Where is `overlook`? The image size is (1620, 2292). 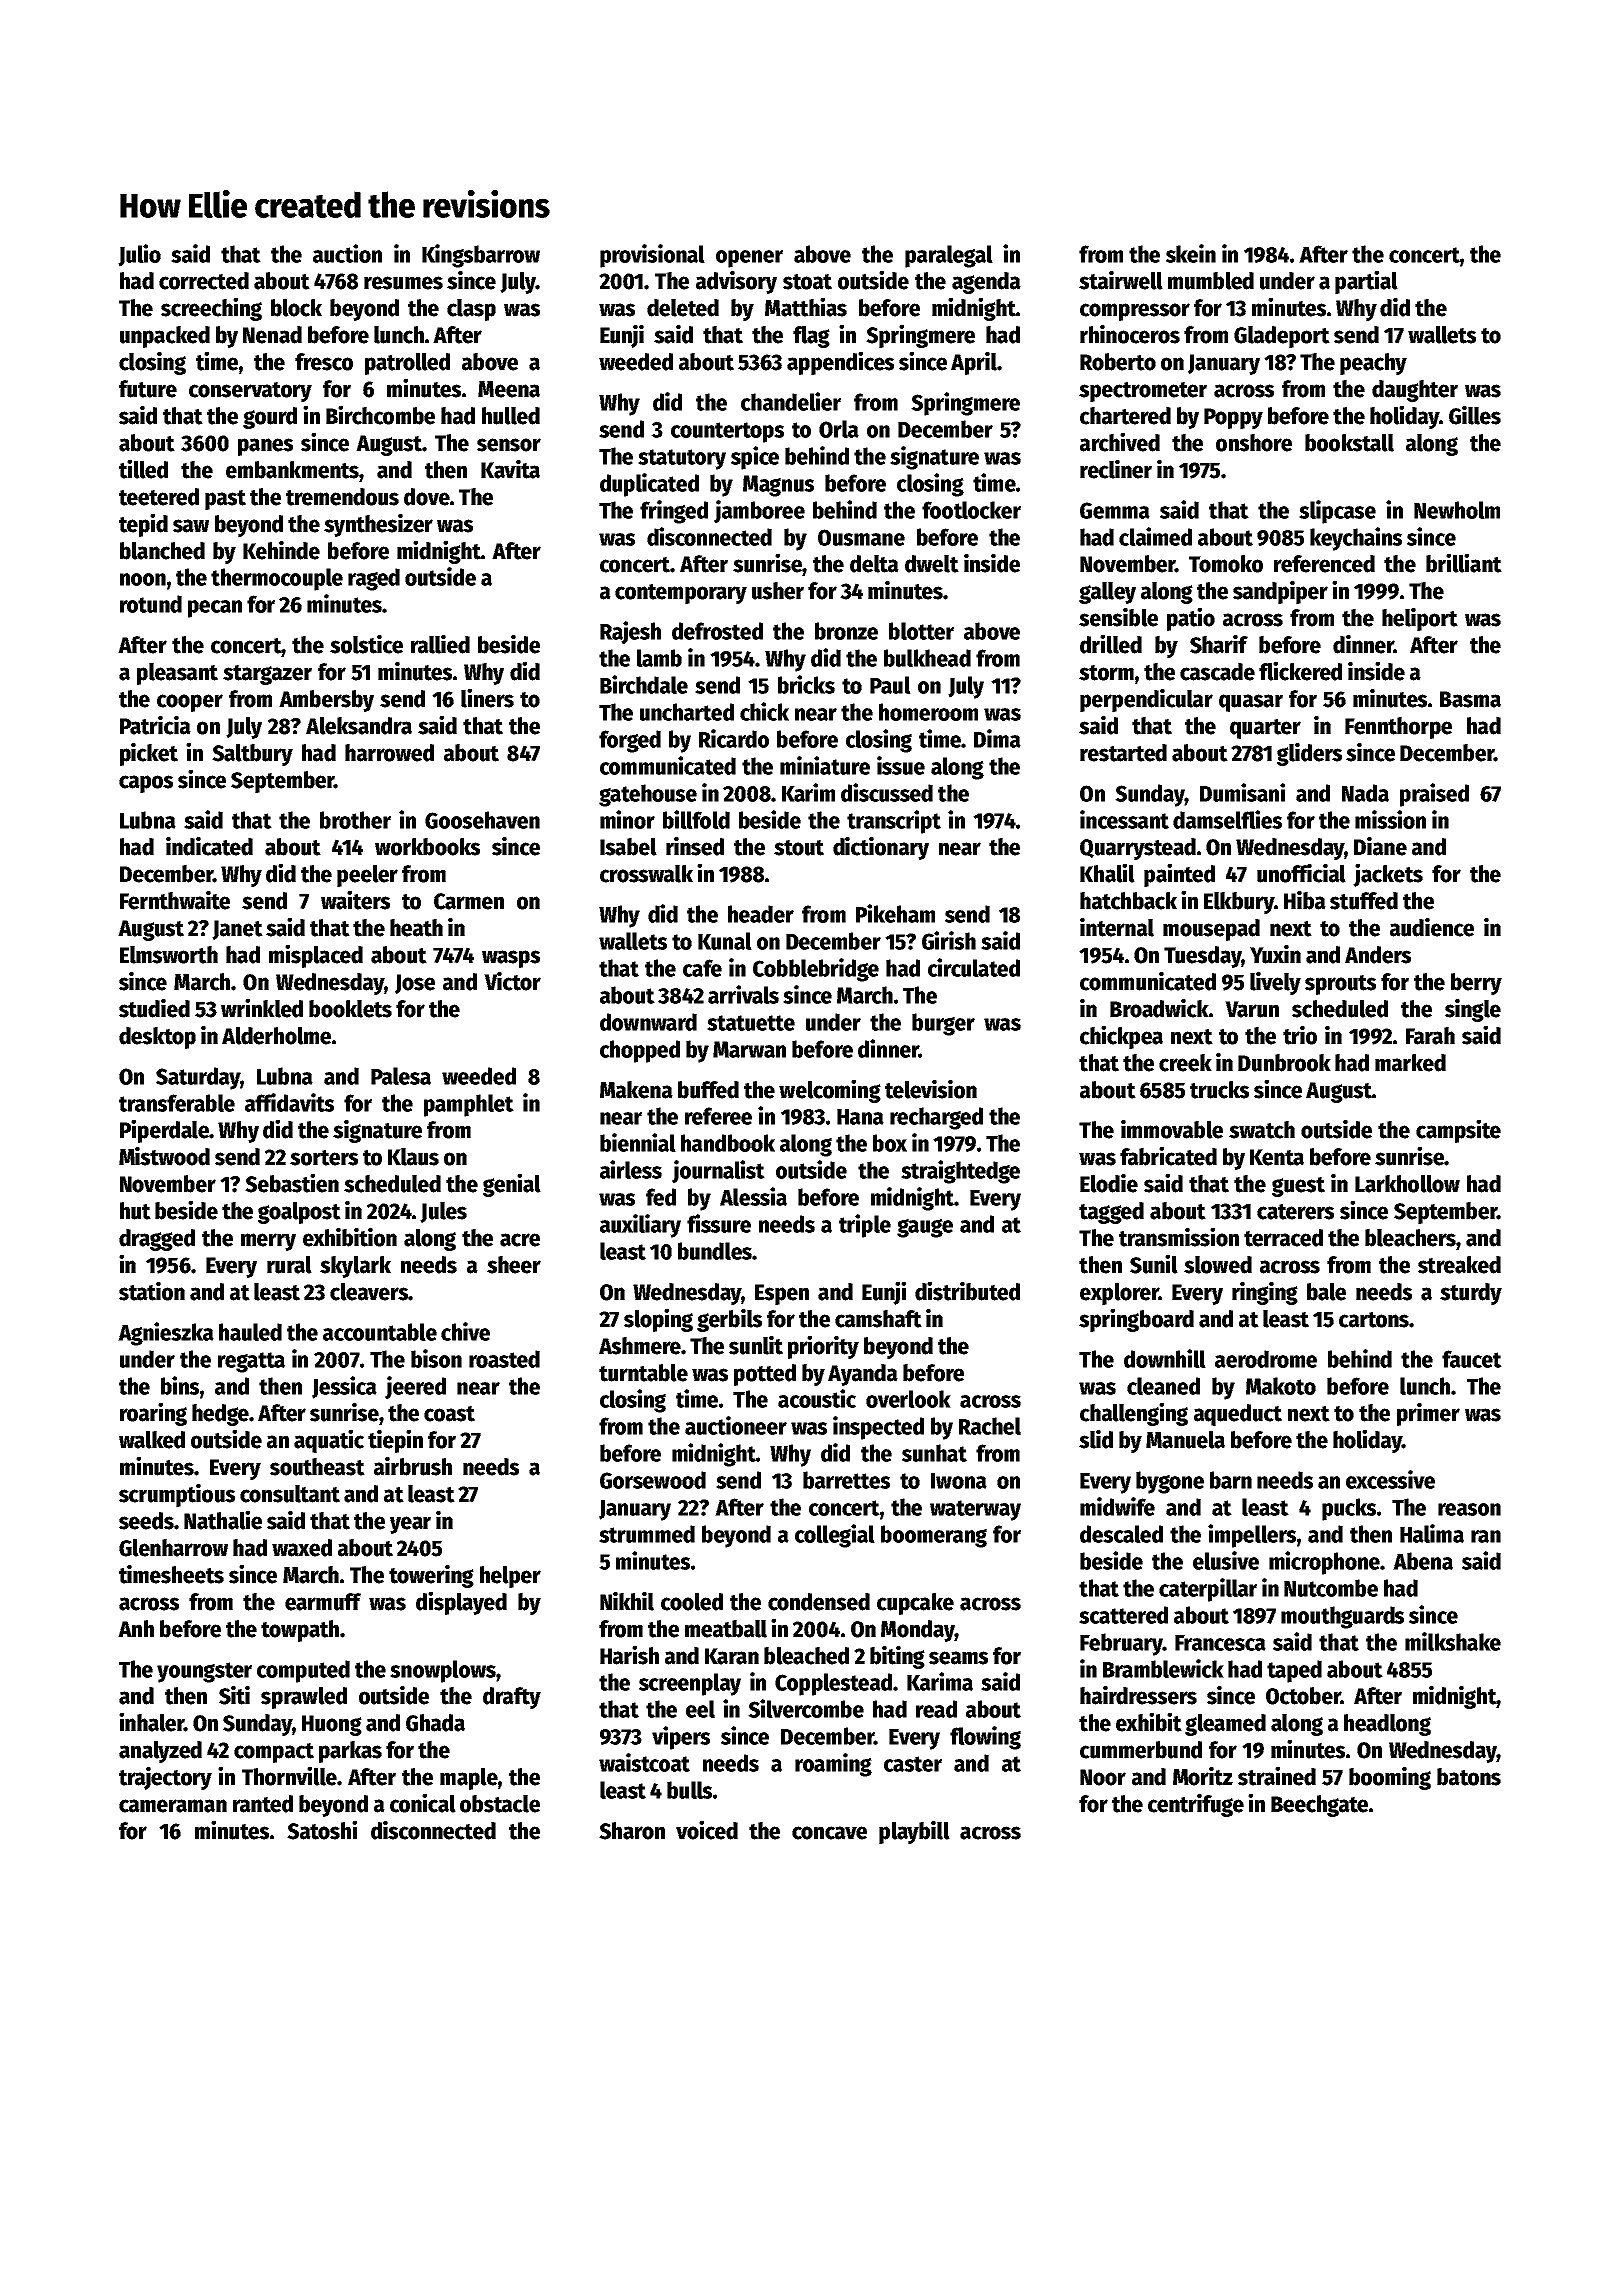
overlook is located at coordinates (908, 1399).
